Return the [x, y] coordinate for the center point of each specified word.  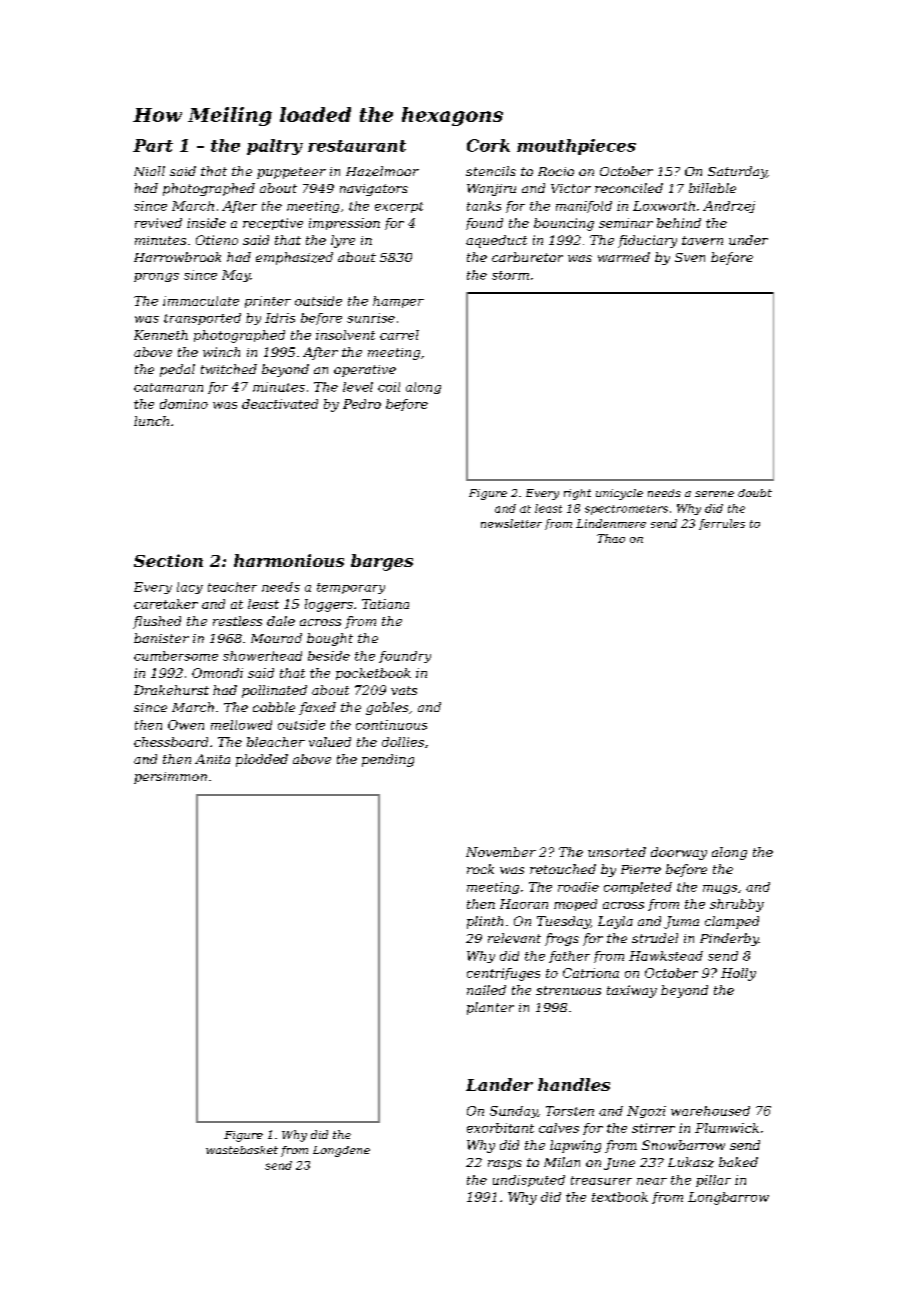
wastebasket [242, 1150]
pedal [177, 370]
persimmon [170, 778]
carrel [399, 335]
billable [712, 188]
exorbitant [500, 1128]
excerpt [399, 207]
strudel [655, 938]
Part [153, 145]
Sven [690, 257]
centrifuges [503, 974]
